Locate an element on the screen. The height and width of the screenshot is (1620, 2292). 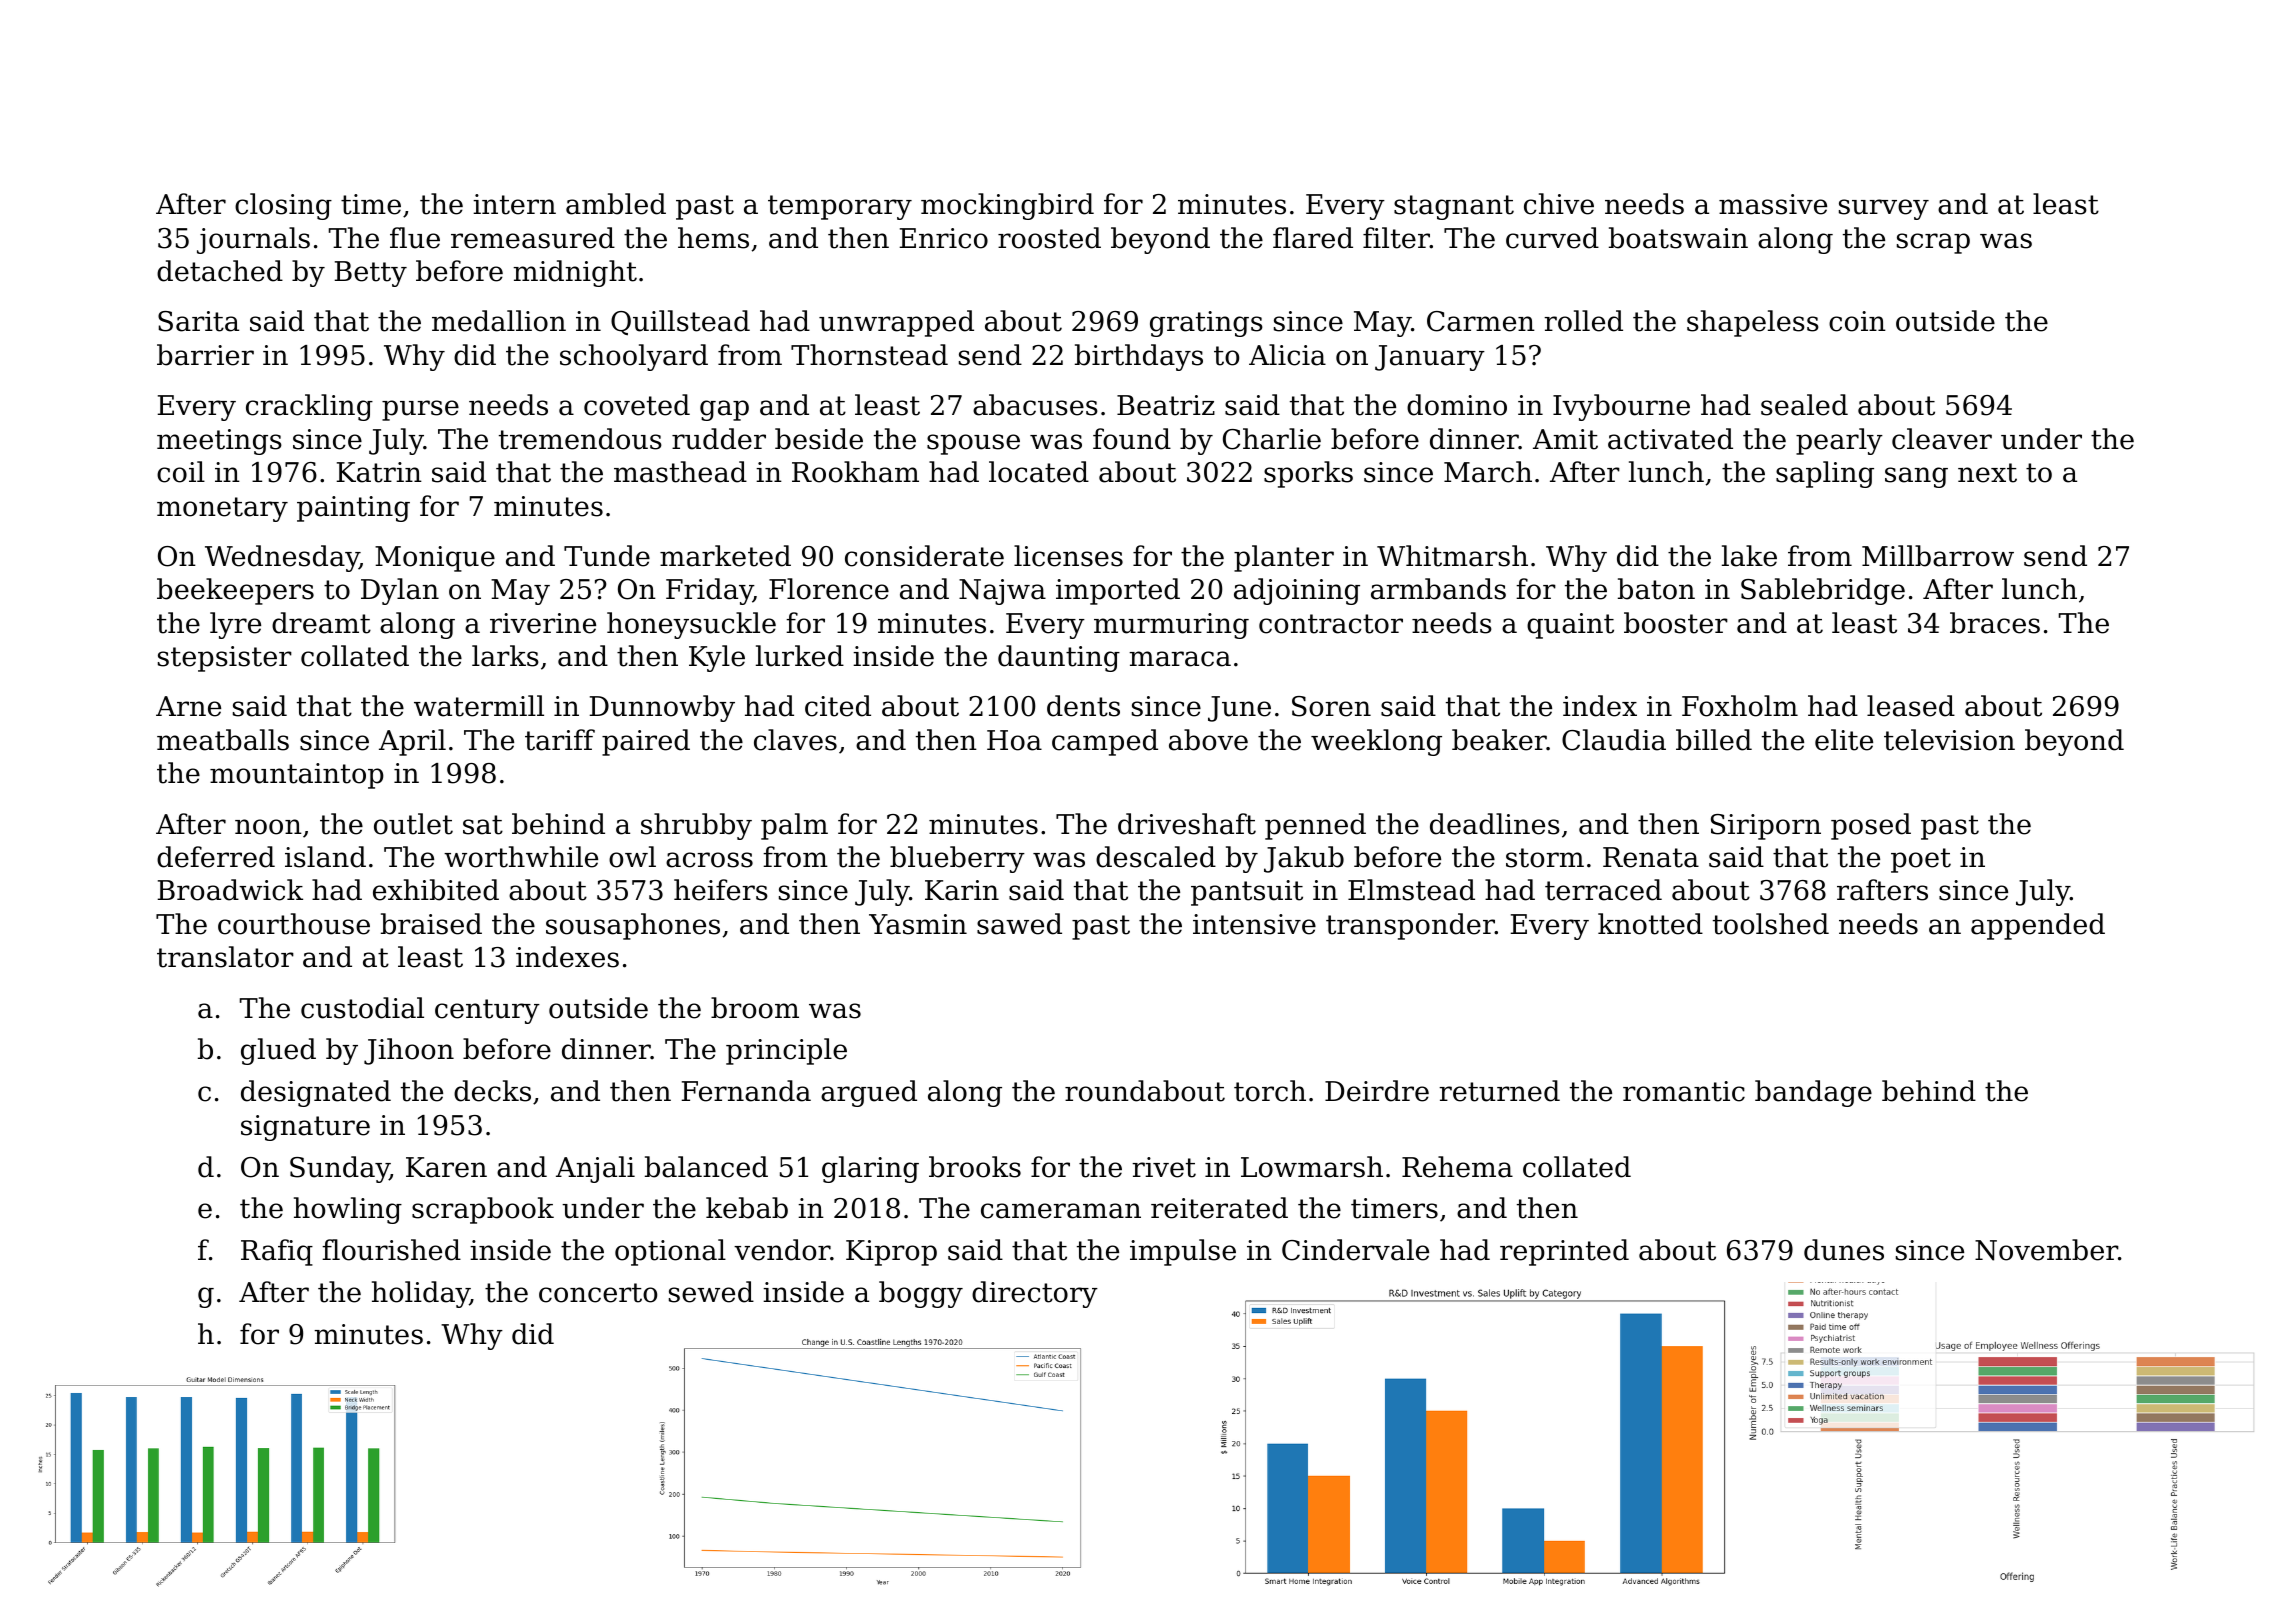
broom is located at coordinates (755, 1008).
